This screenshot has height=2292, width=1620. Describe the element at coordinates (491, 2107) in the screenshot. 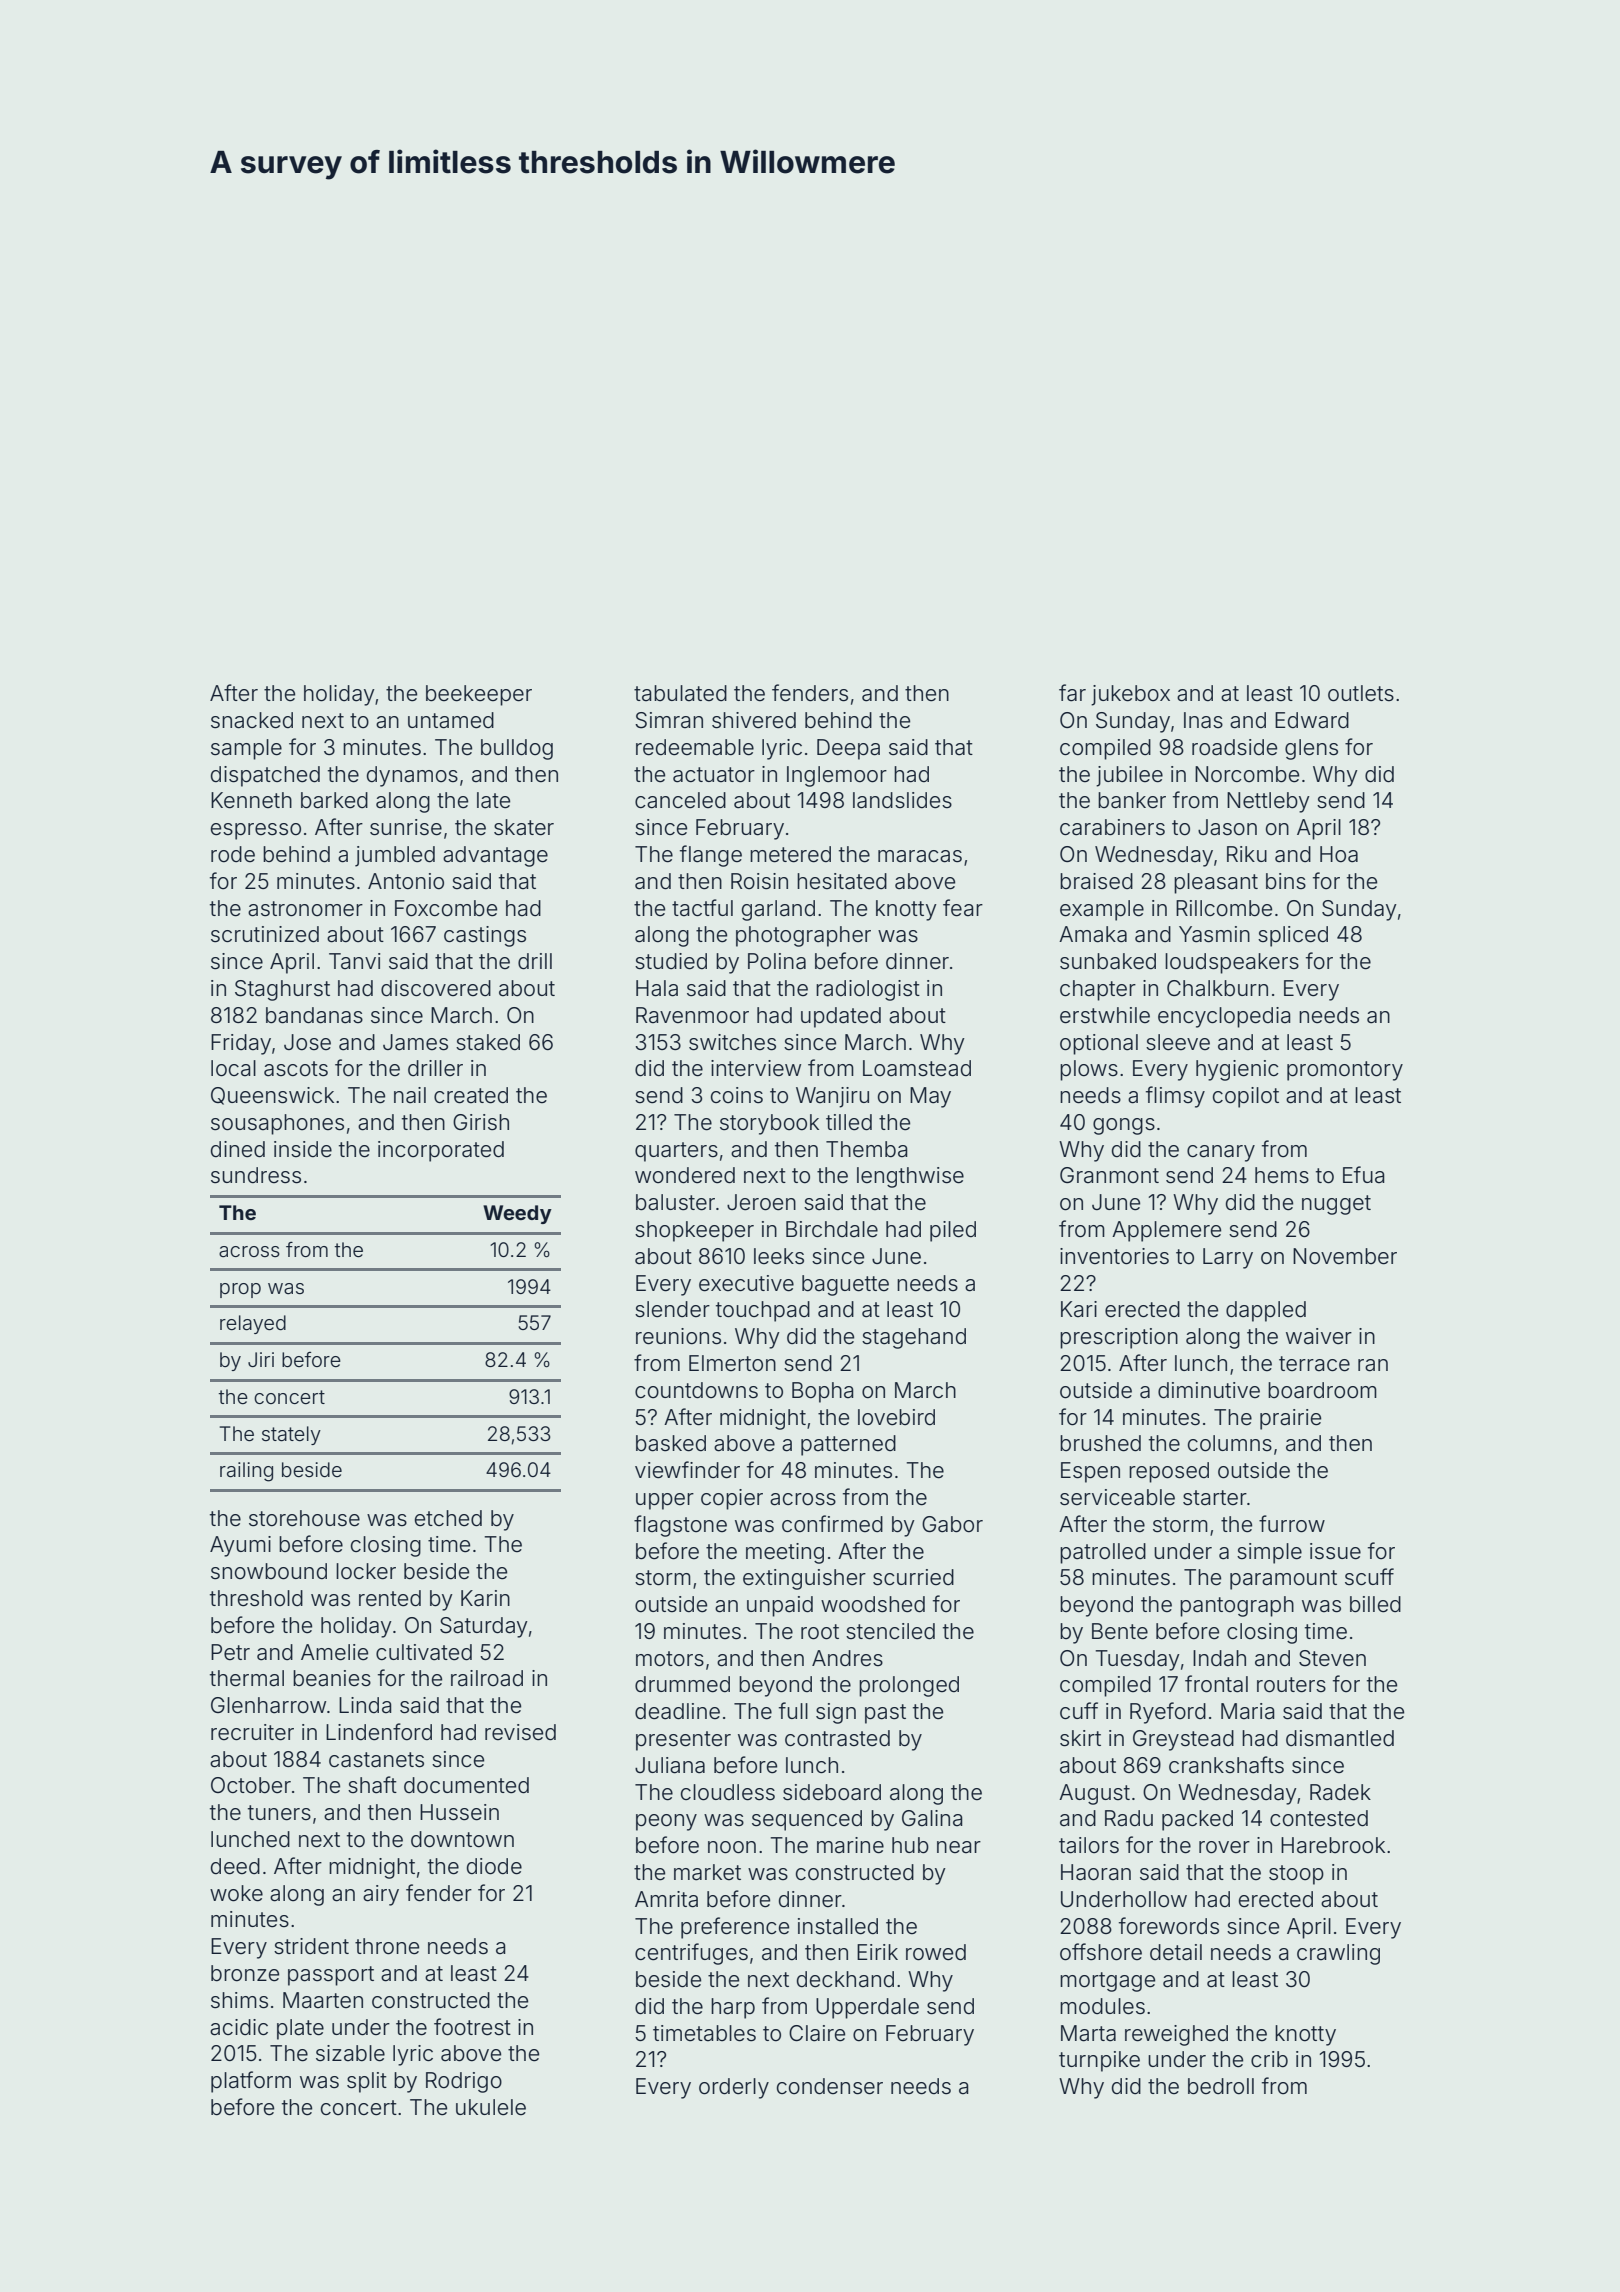

I see `ukulele` at that location.
